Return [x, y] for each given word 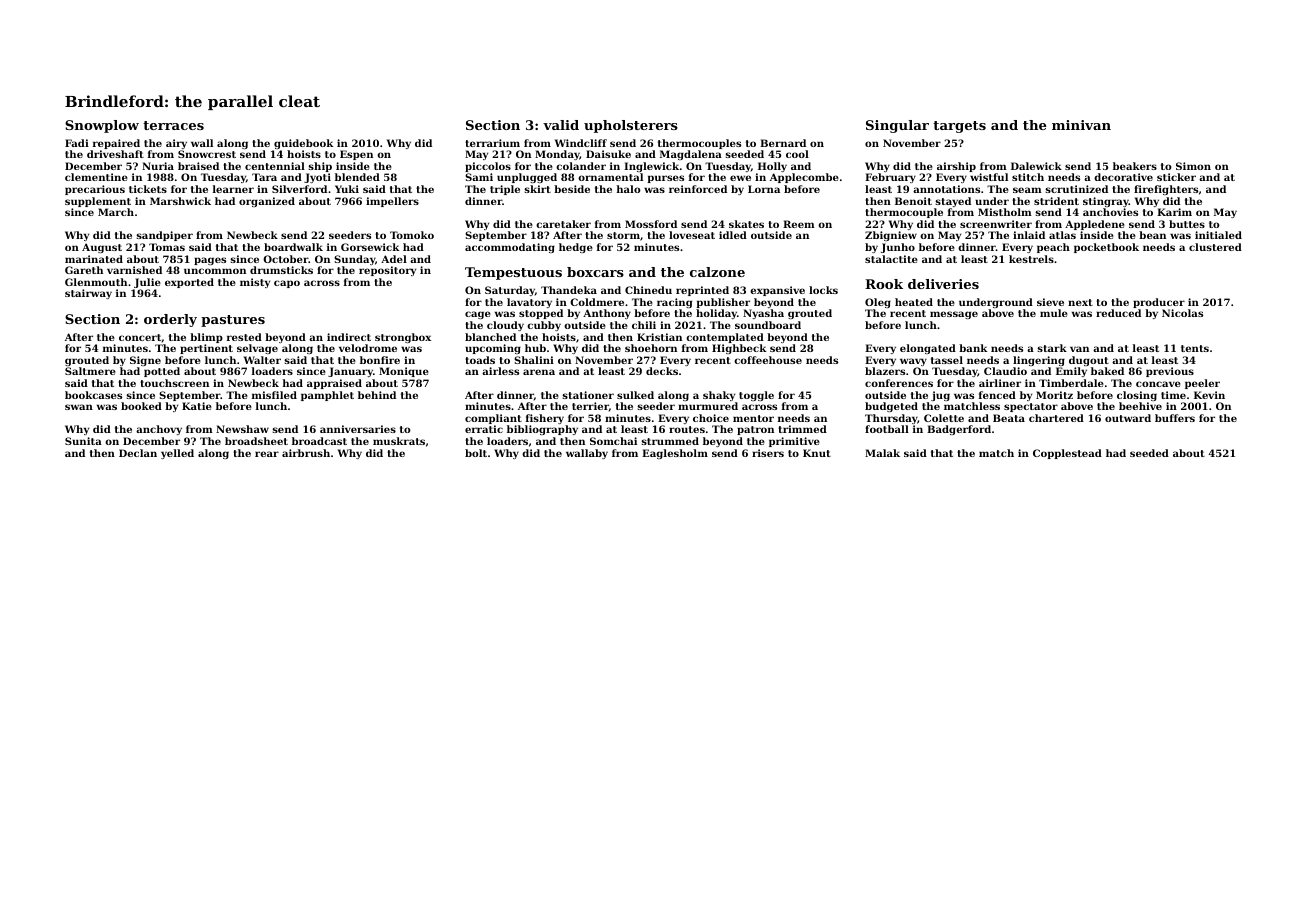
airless [500, 371]
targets [959, 127]
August [102, 248]
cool [797, 154]
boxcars [595, 272]
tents [1195, 348]
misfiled [274, 395]
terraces [173, 125]
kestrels [1031, 259]
